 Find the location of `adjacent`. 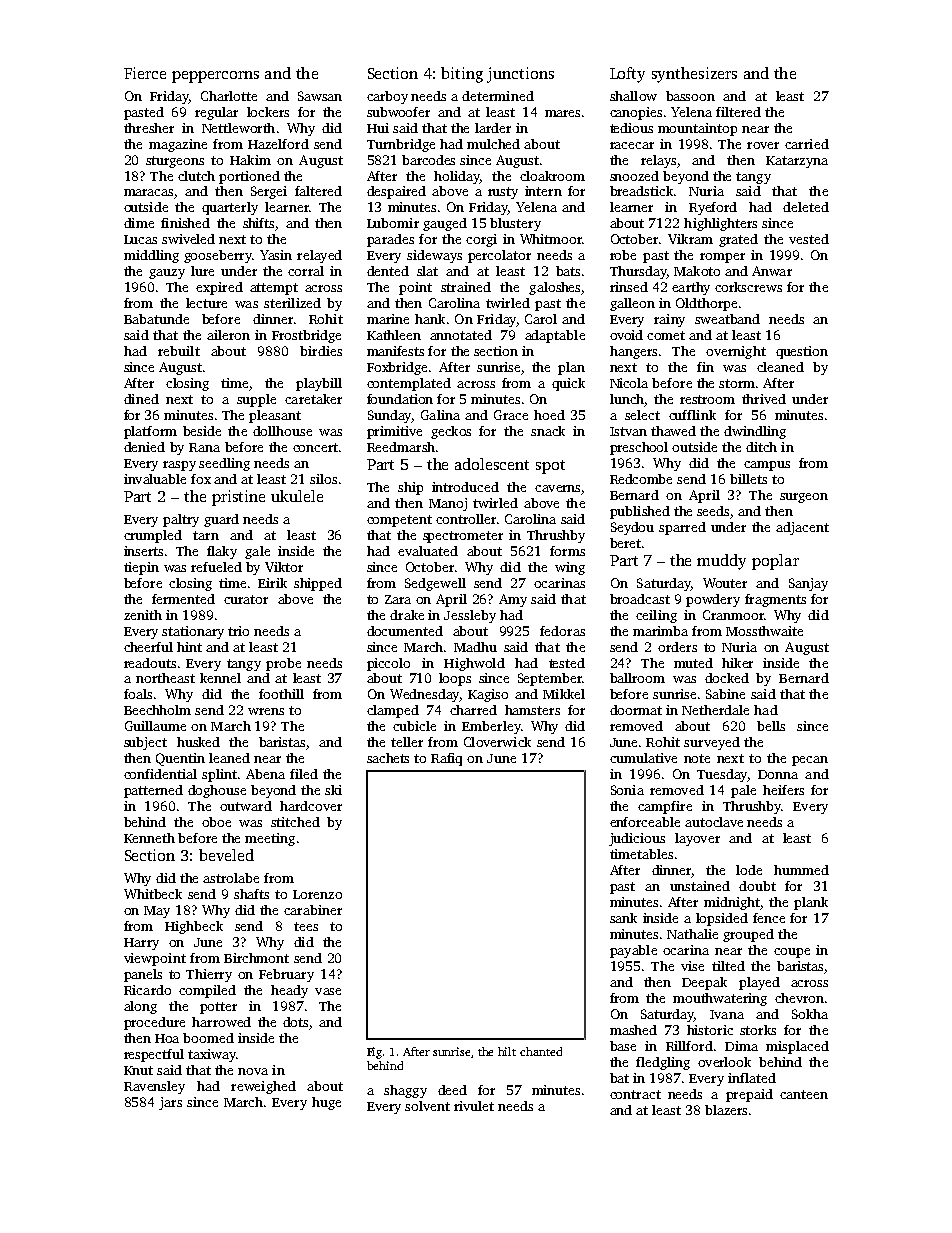

adjacent is located at coordinates (802, 528).
